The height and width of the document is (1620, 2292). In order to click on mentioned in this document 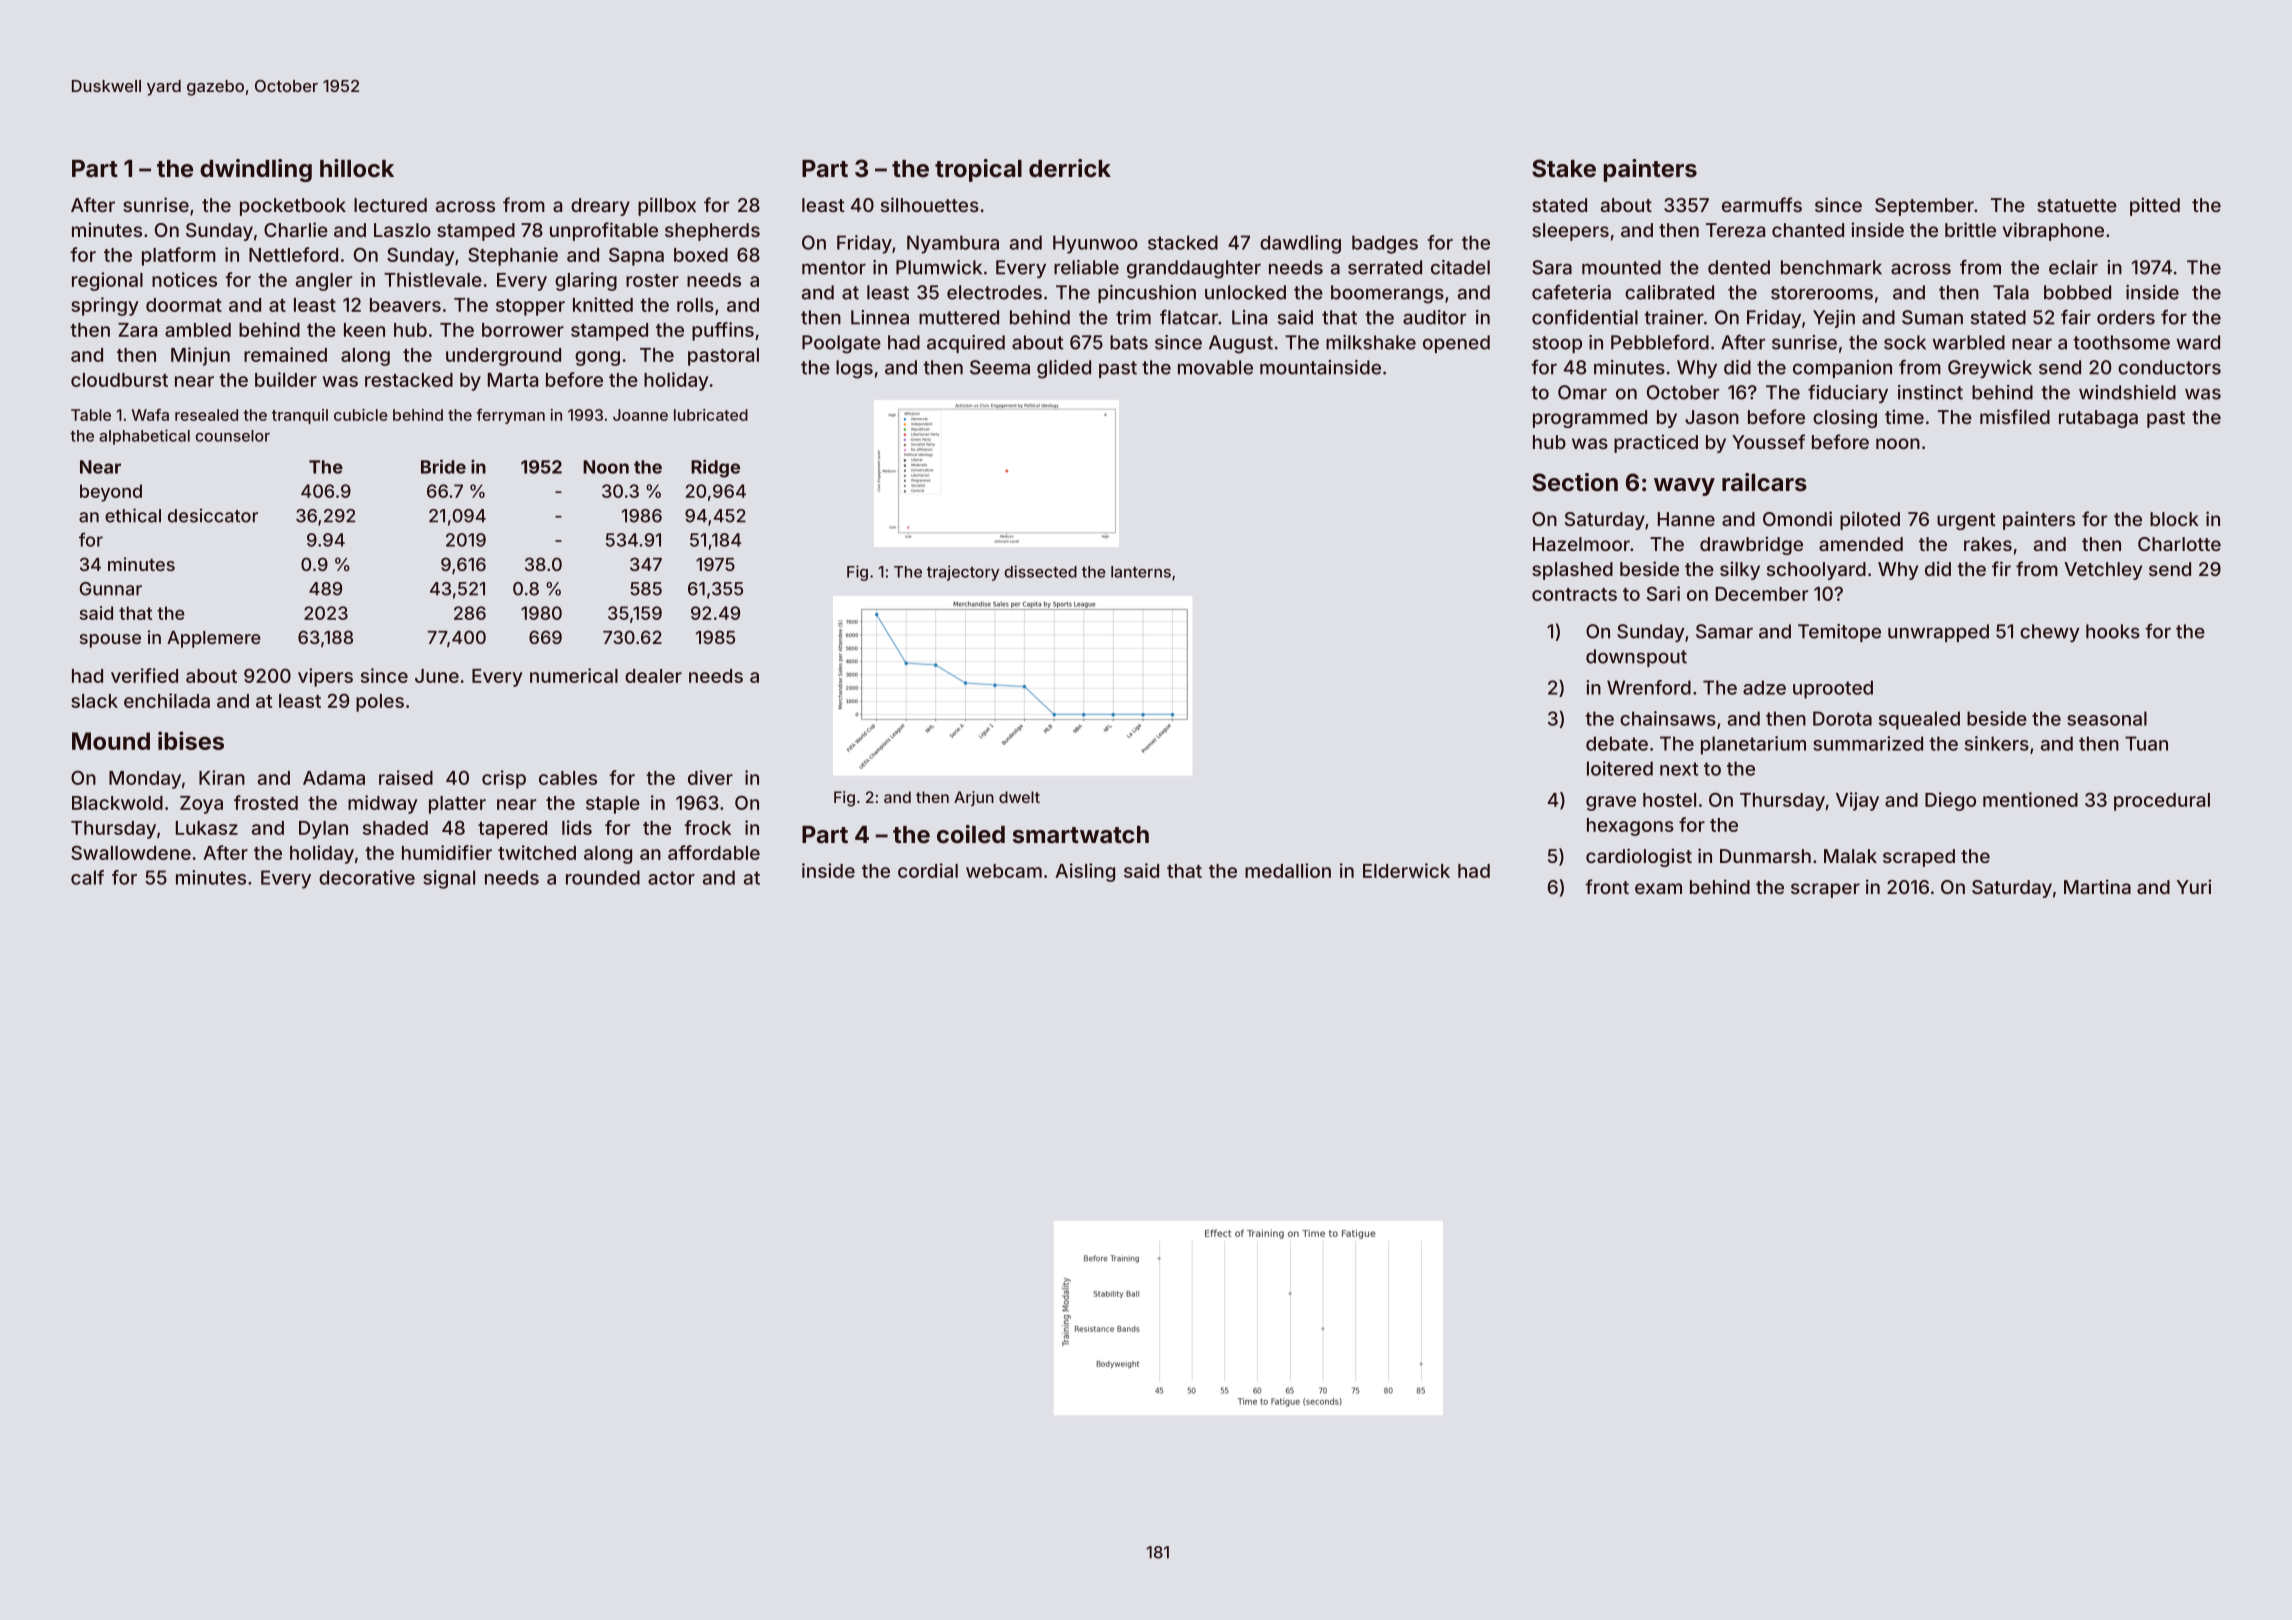, I will do `click(2030, 799)`.
